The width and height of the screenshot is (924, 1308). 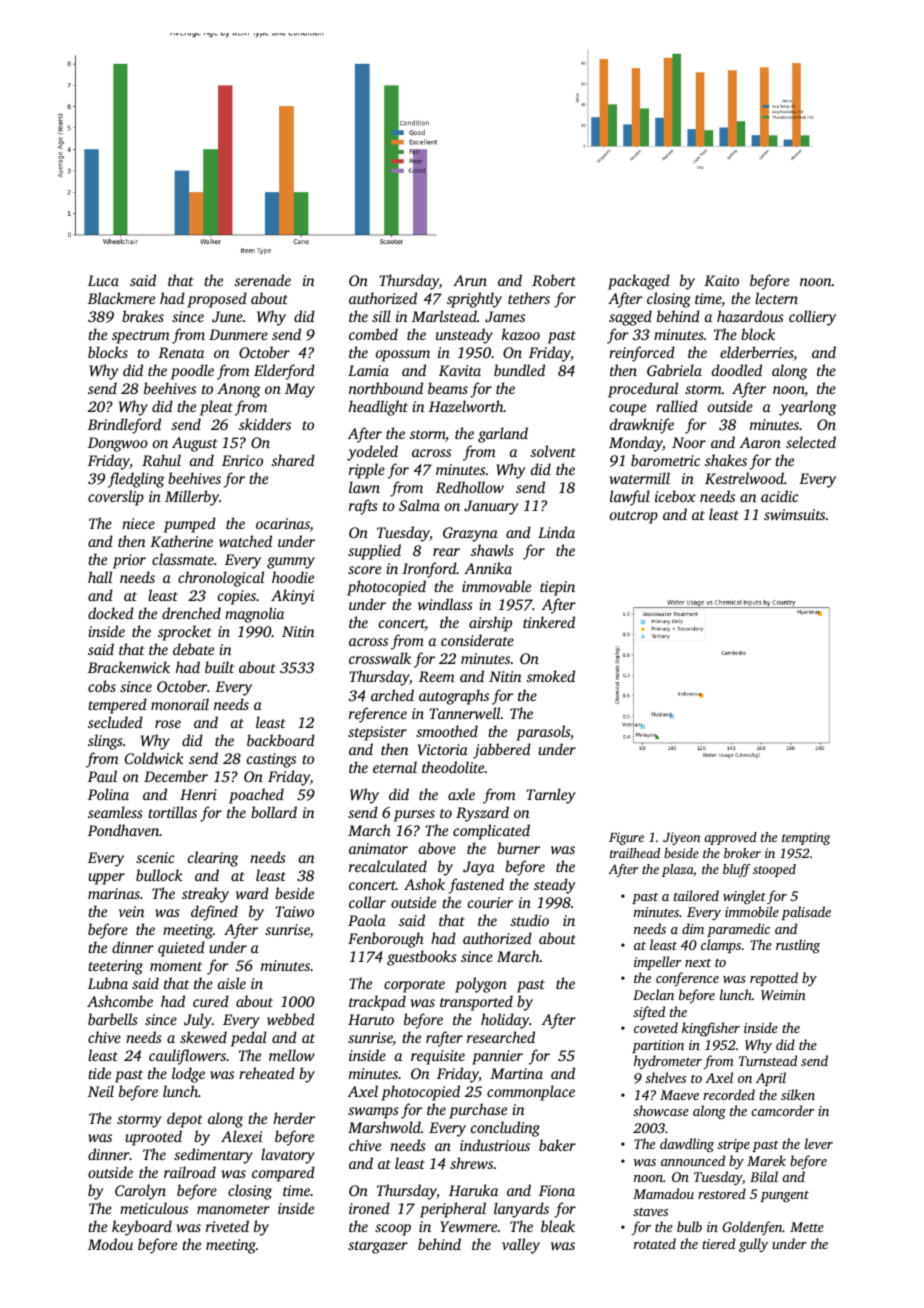 What do you see at coordinates (110, 1244) in the screenshot?
I see `Modou` at bounding box center [110, 1244].
